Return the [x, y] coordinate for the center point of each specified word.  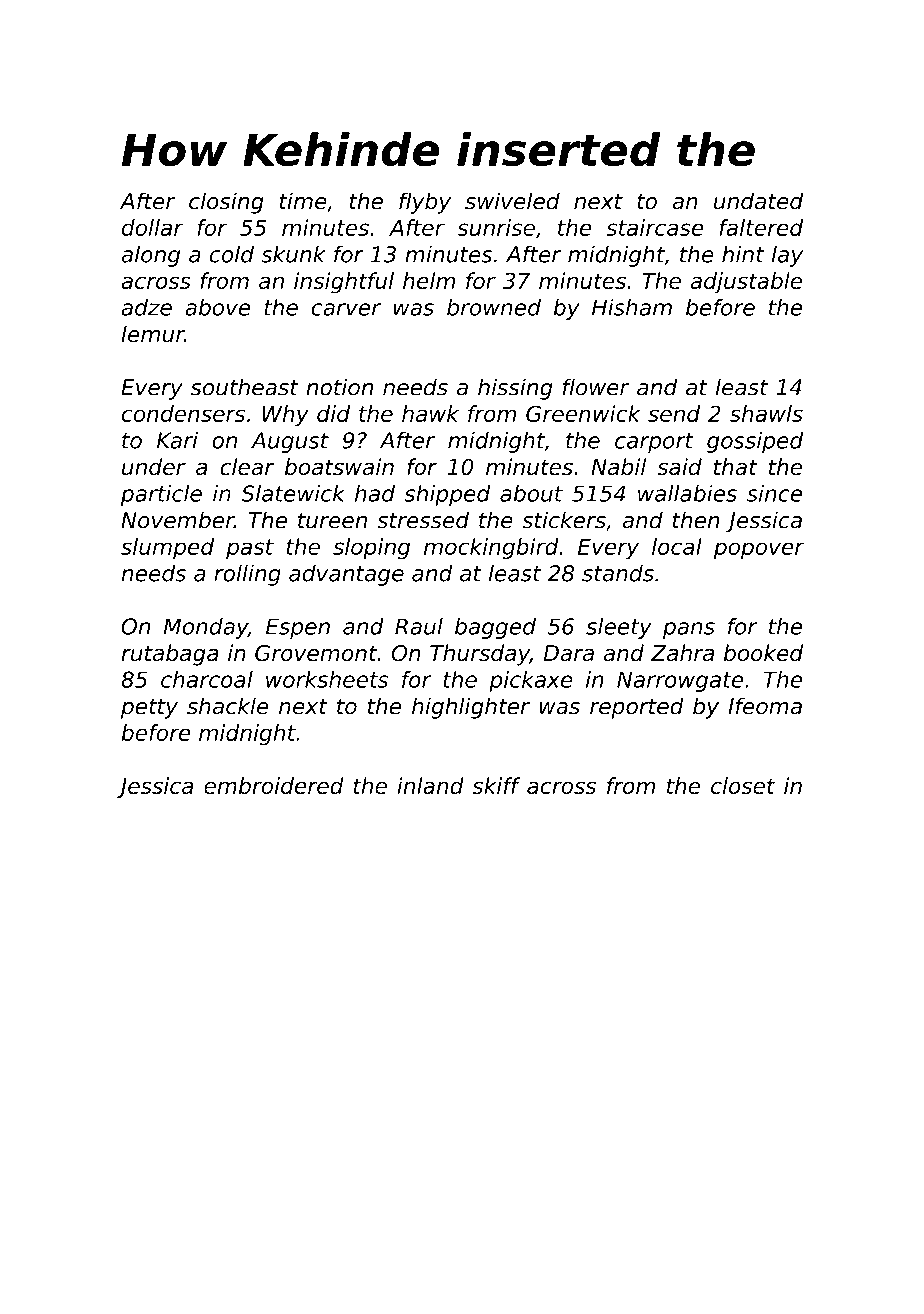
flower [596, 387]
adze [146, 307]
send [674, 413]
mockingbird [491, 548]
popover [759, 550]
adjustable [746, 283]
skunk [293, 254]
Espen [298, 628]
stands [618, 573]
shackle [227, 706]
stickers [564, 520]
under [154, 466]
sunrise [496, 227]
